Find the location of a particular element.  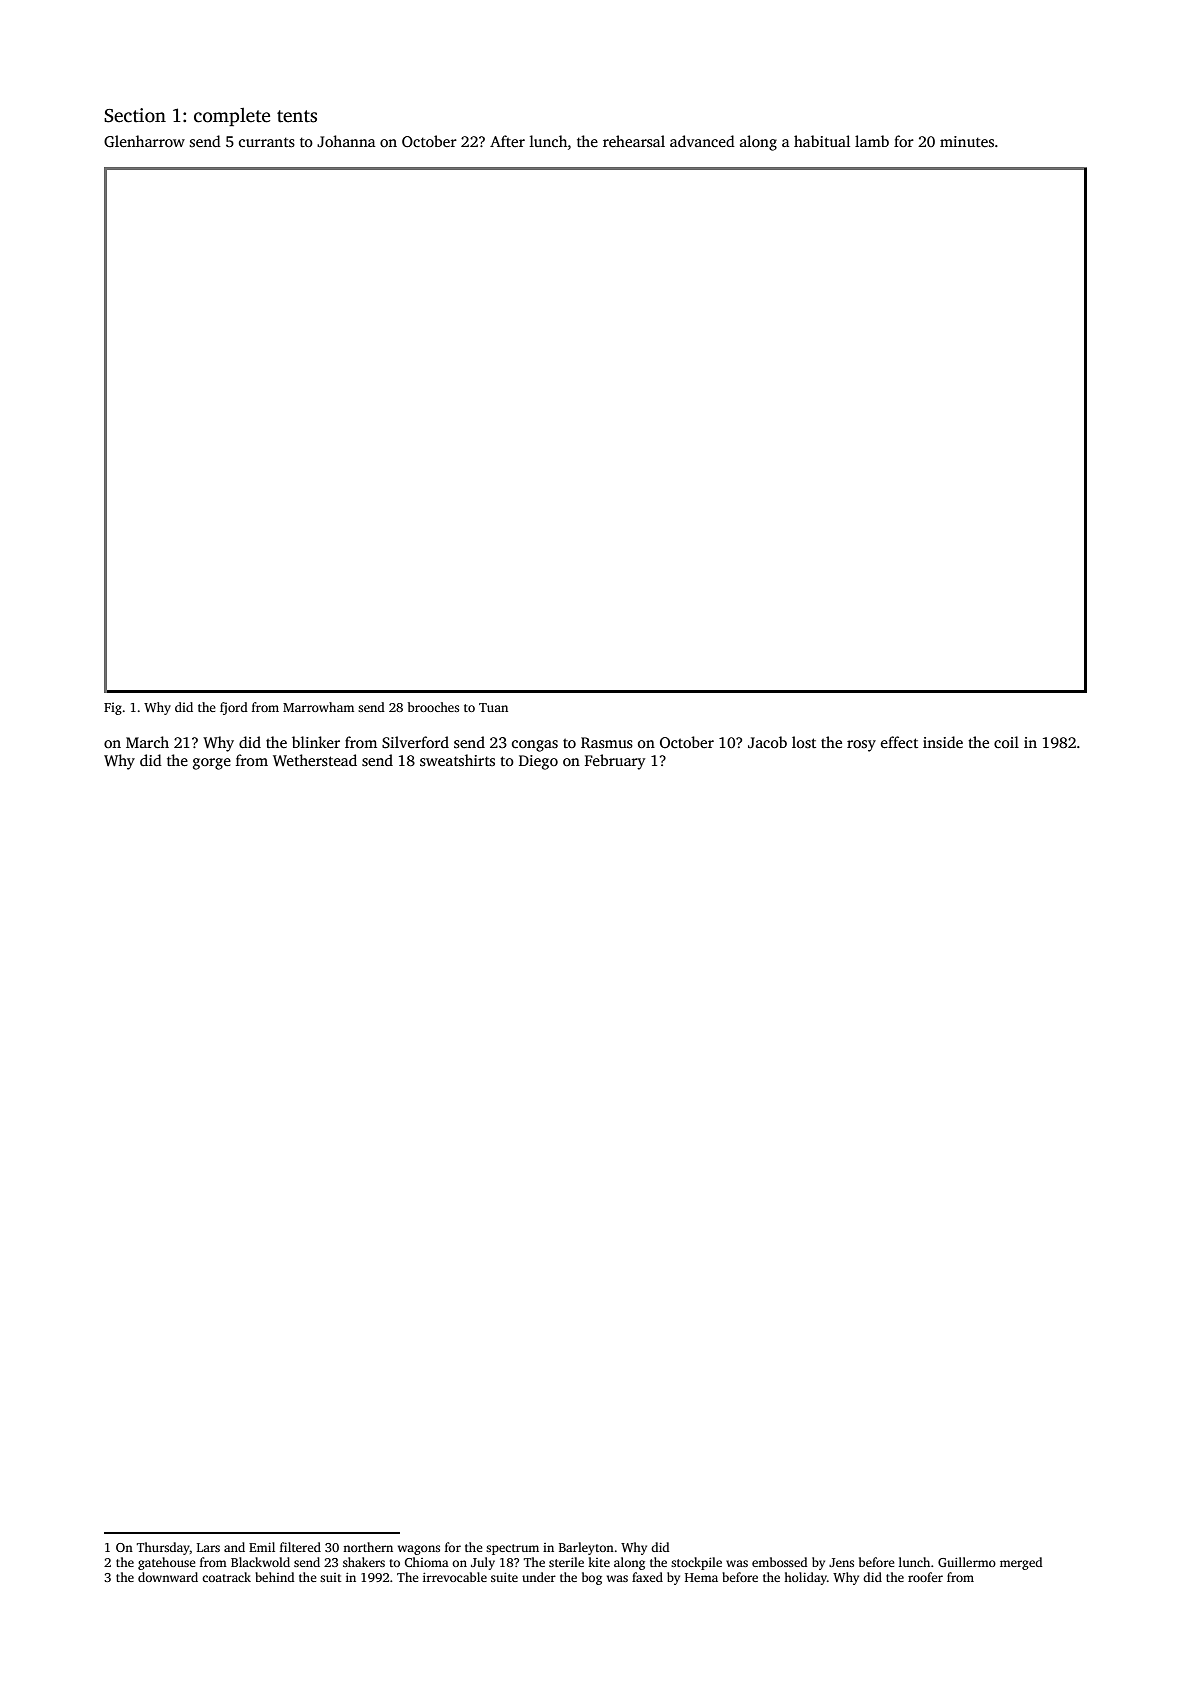

Thursday is located at coordinates (163, 1548).
